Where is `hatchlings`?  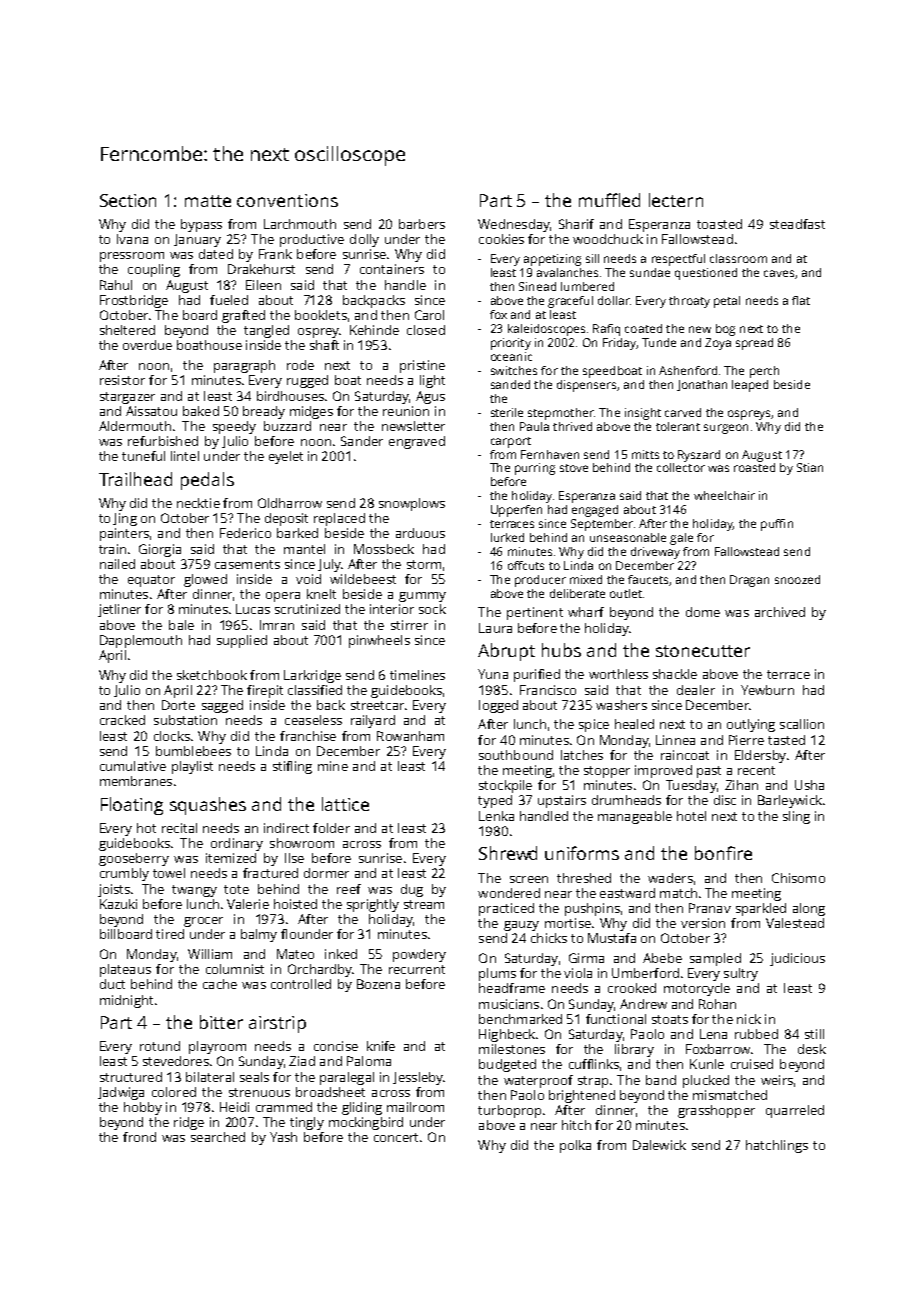 hatchlings is located at coordinates (777, 1146).
